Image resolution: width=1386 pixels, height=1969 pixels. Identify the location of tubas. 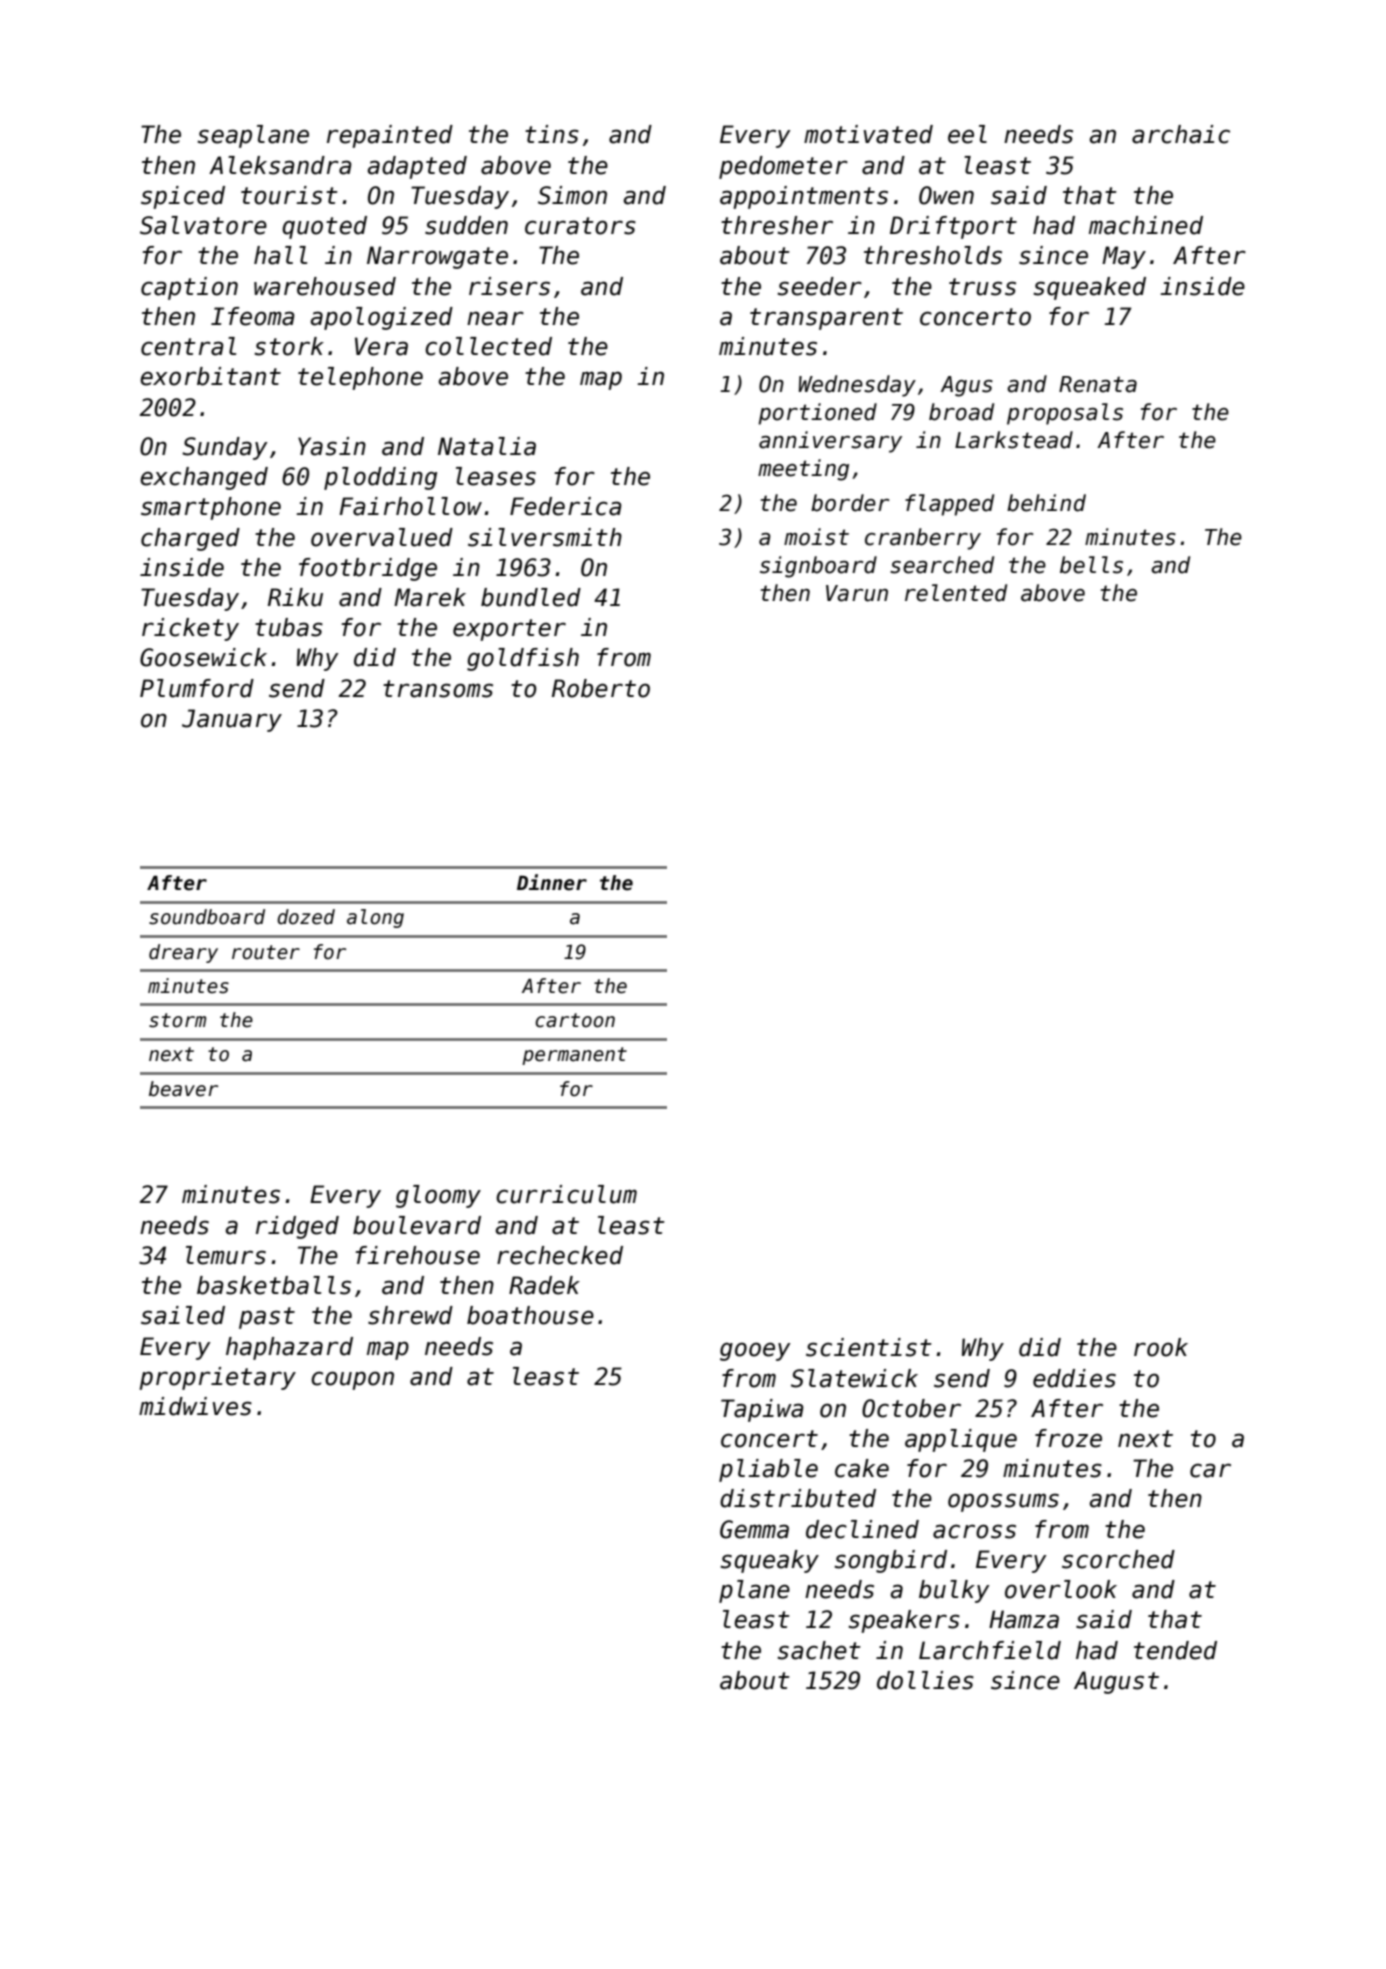
(289, 627).
